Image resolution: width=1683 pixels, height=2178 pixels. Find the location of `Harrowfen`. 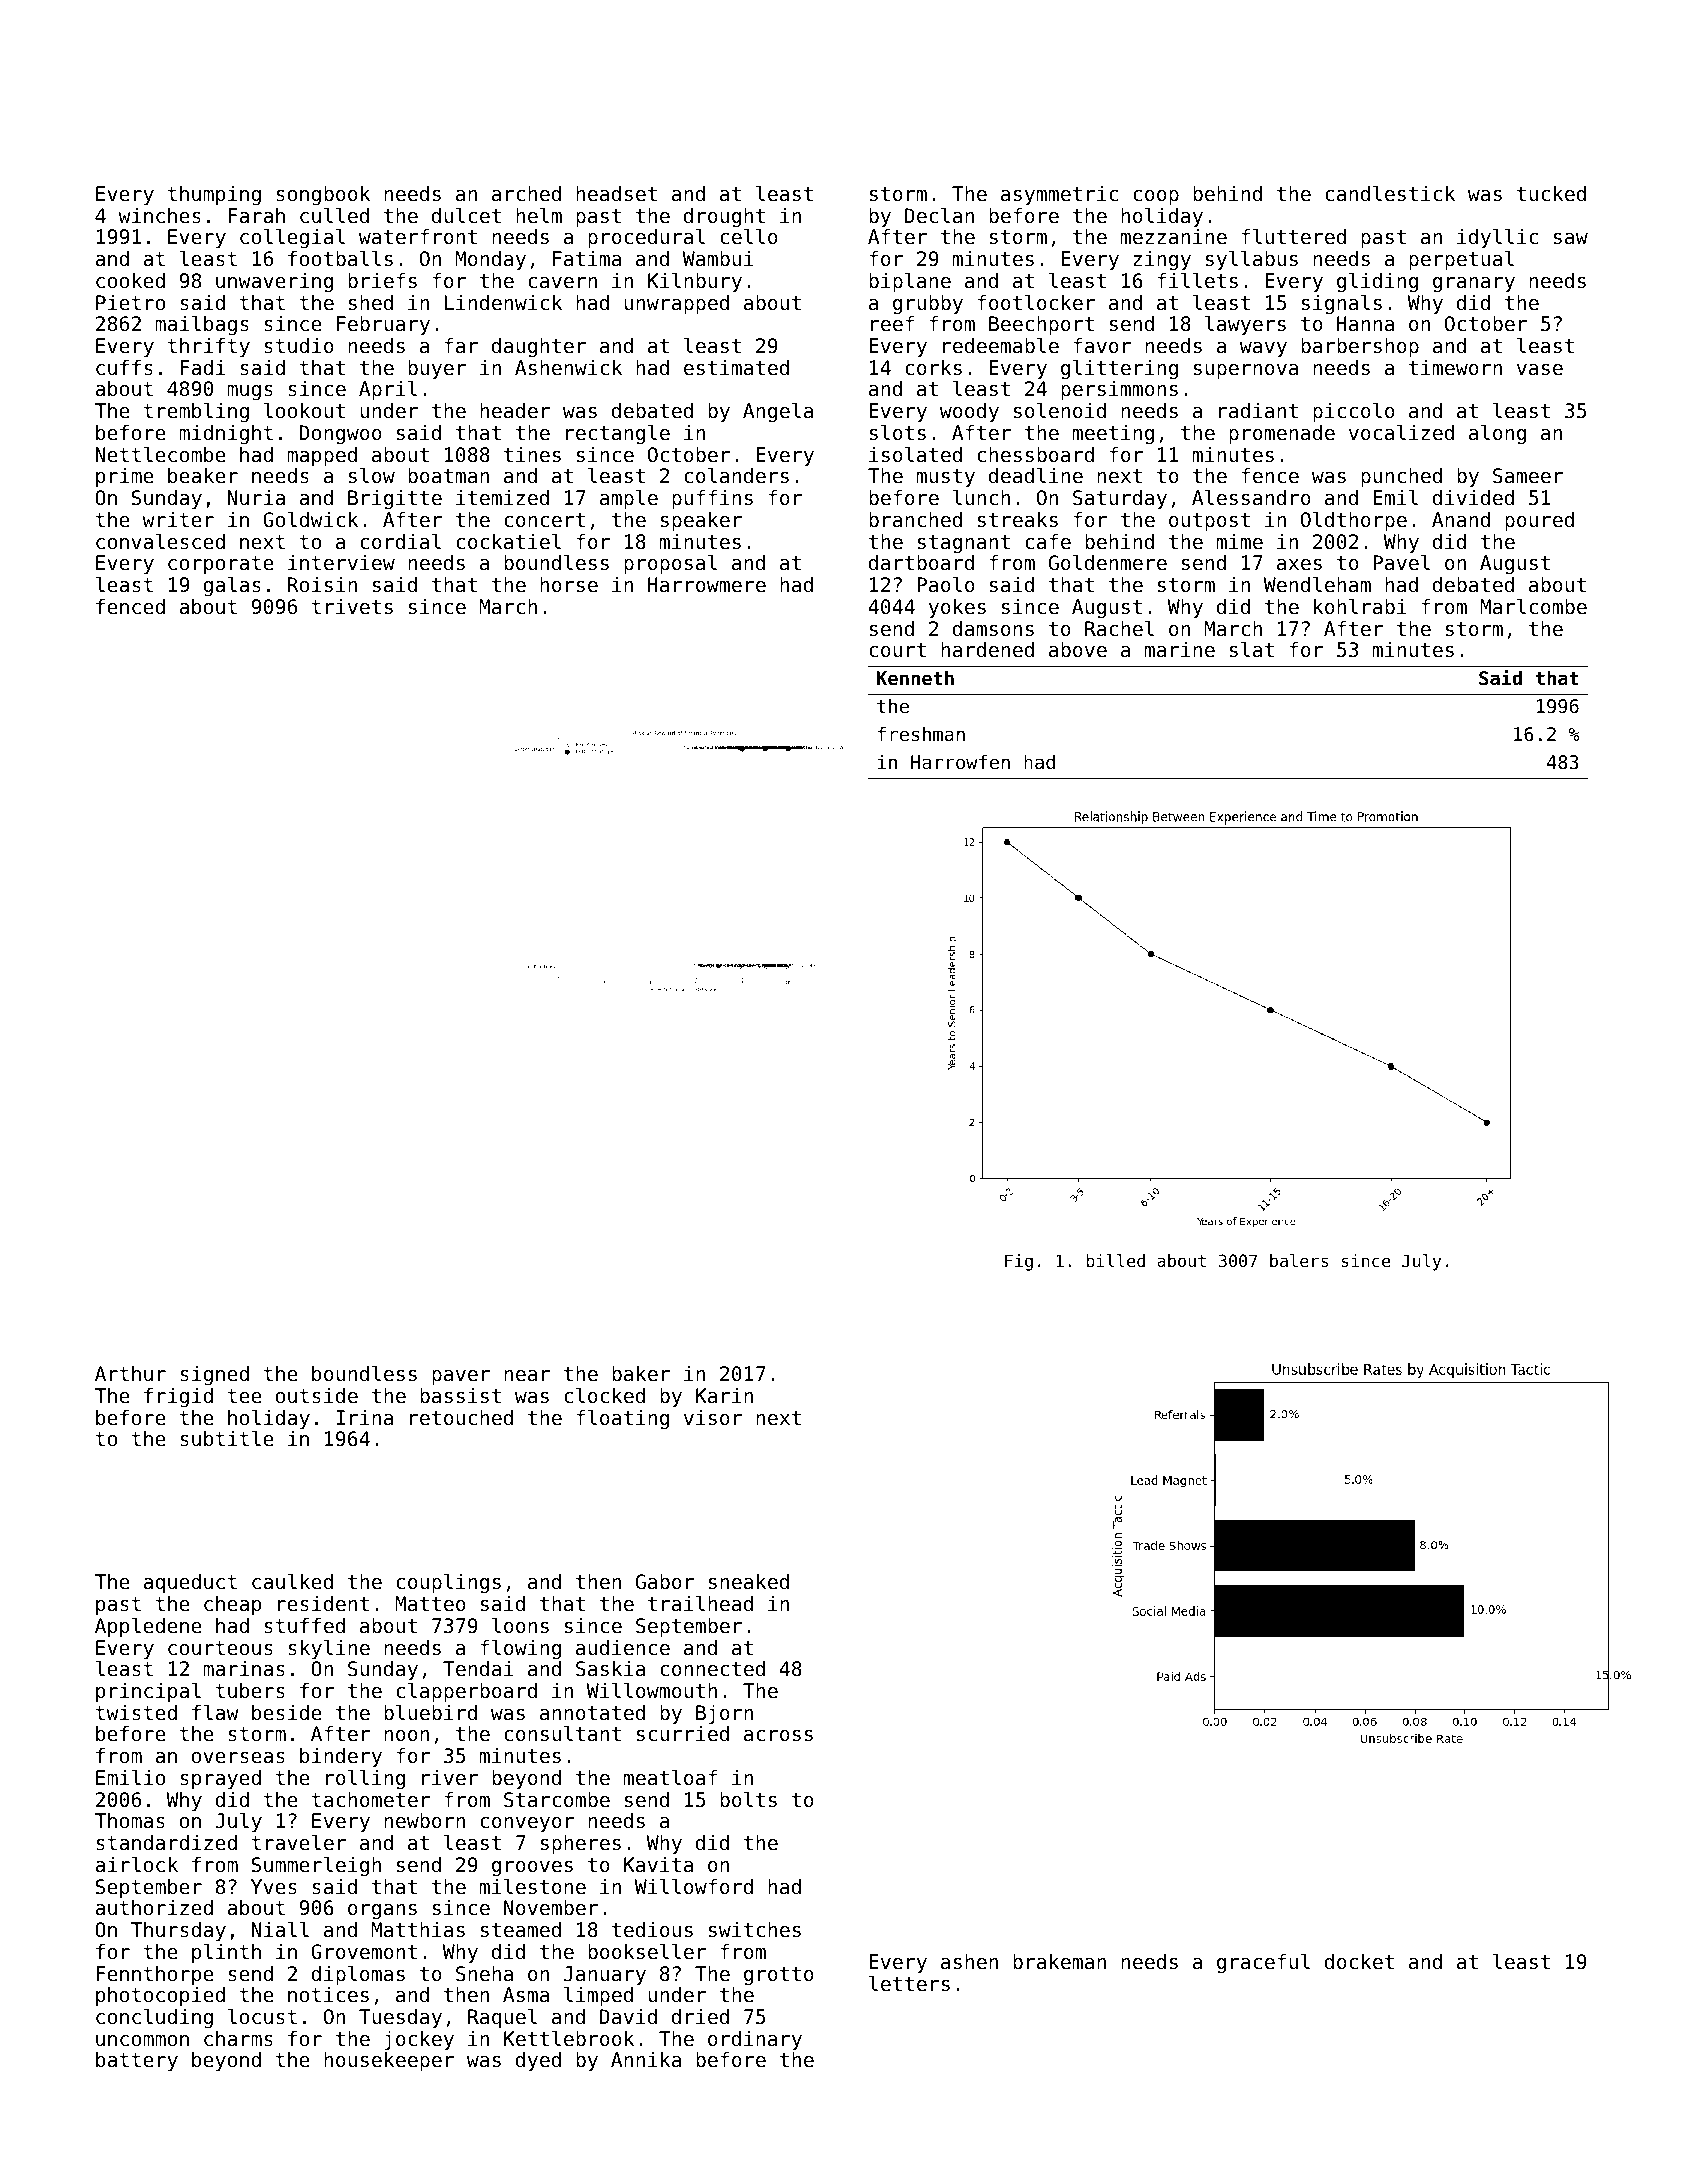

Harrowfen is located at coordinates (960, 762).
